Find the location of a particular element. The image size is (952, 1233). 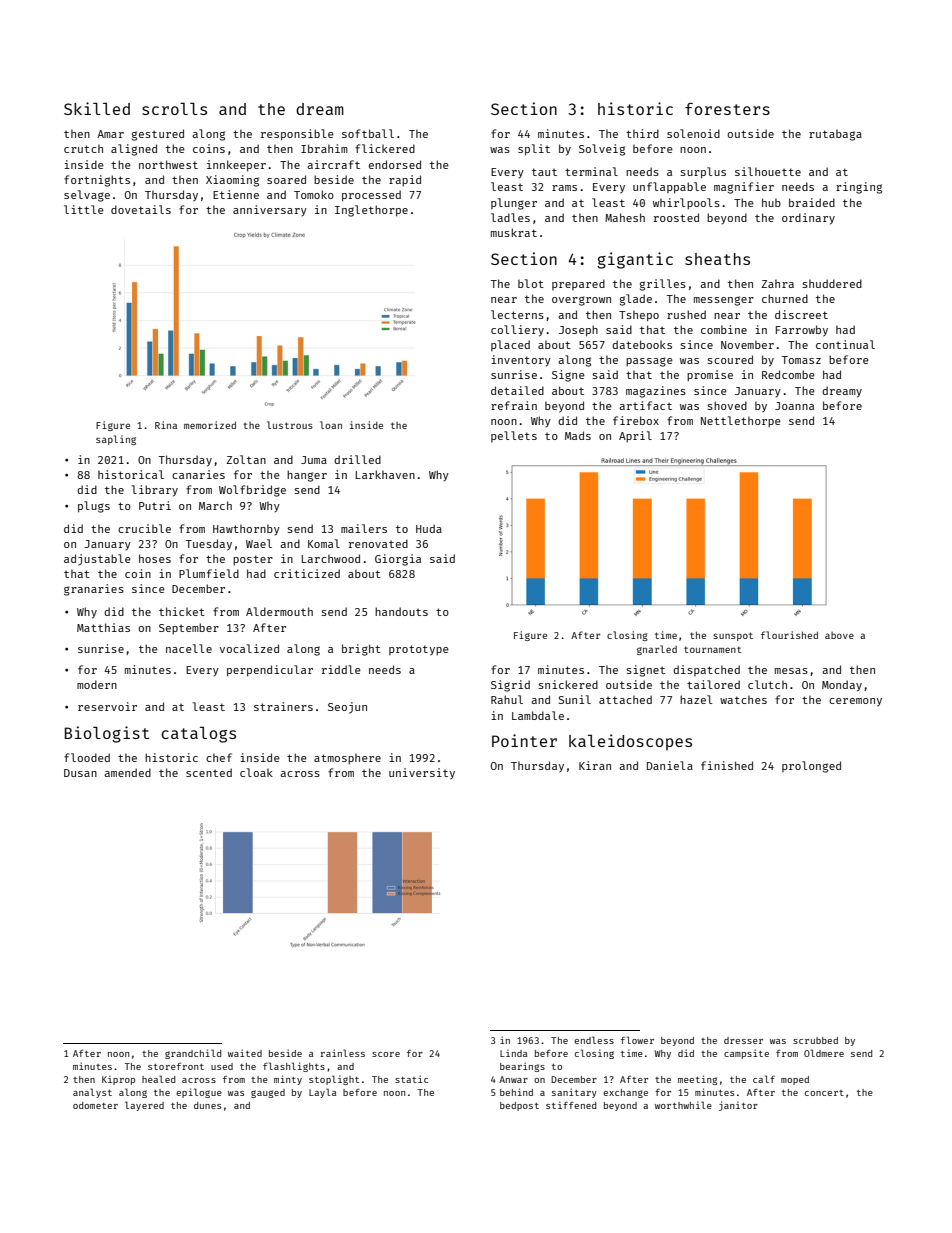

Kiprop is located at coordinates (118, 1080).
